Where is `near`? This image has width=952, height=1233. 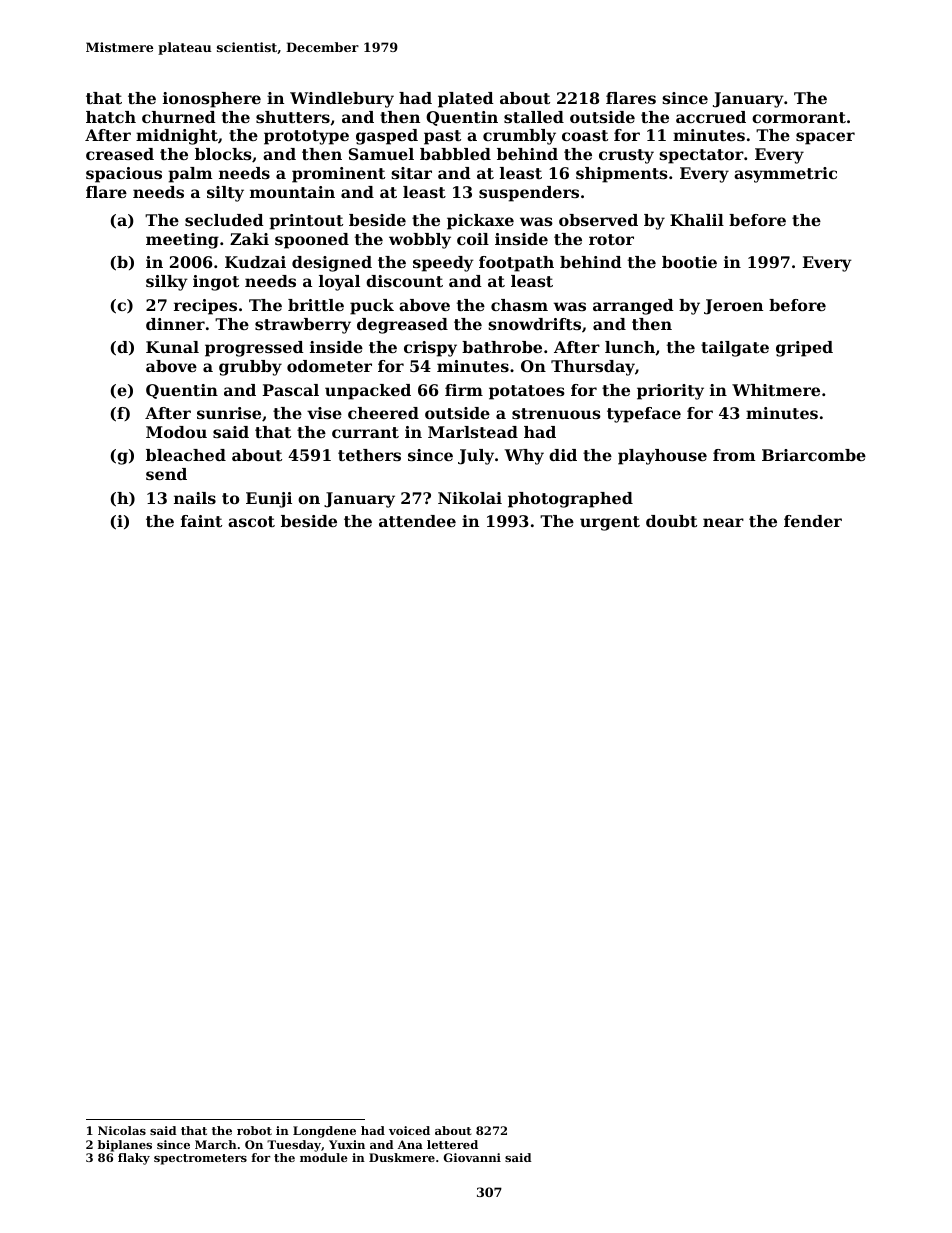
near is located at coordinates (723, 522).
